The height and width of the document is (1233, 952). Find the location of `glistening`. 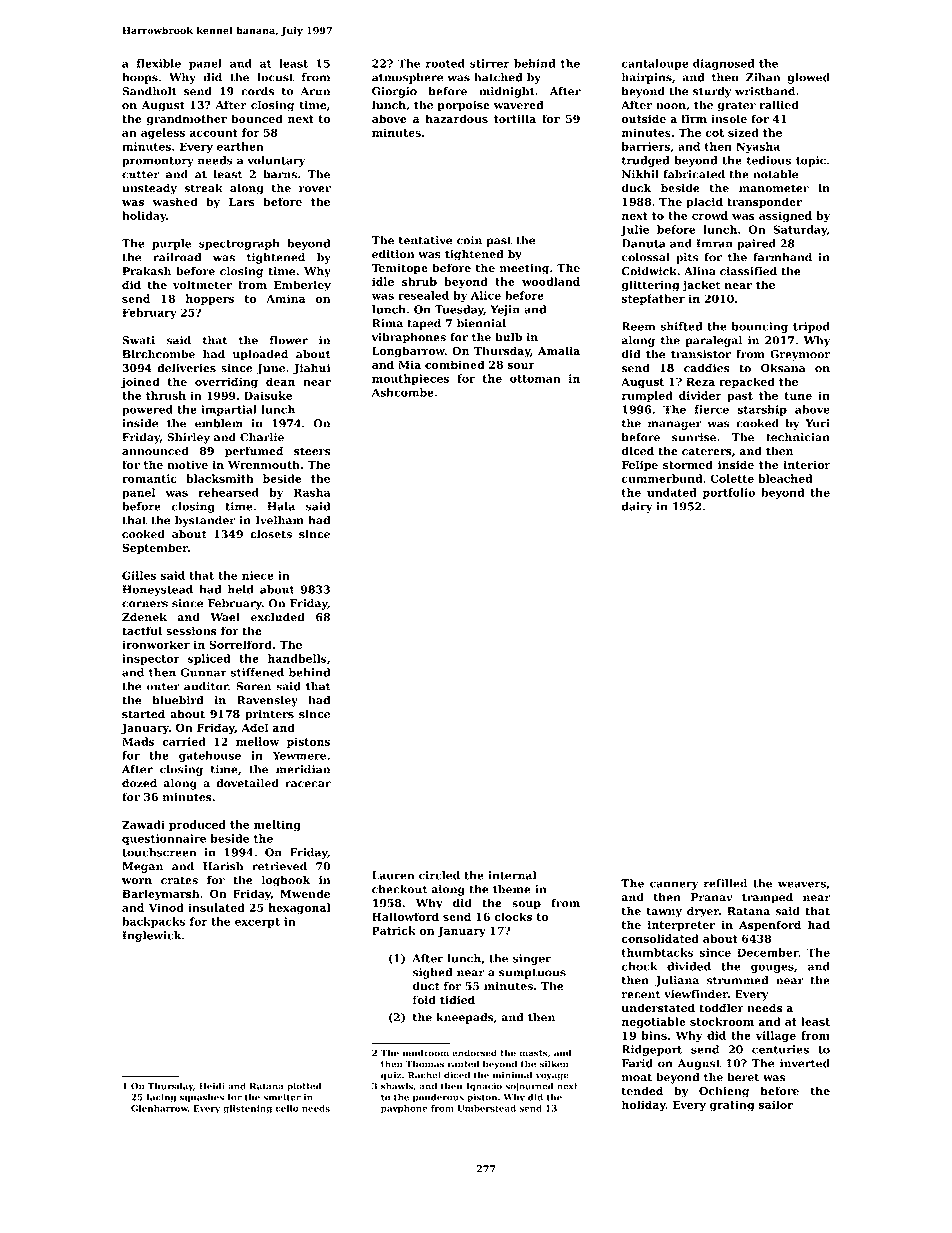

glistening is located at coordinates (247, 1109).
